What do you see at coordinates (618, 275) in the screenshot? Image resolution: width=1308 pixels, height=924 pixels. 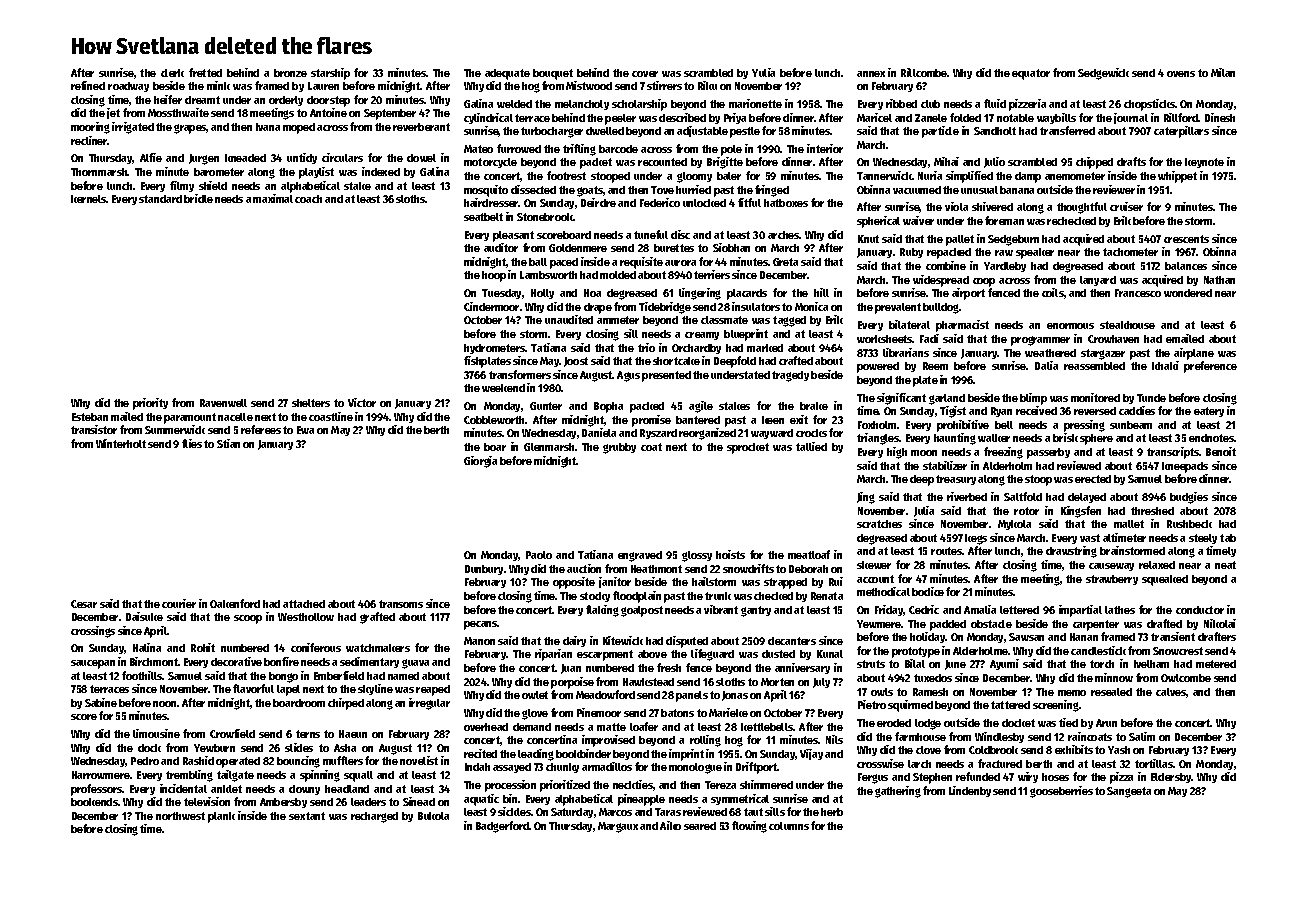 I see `molded` at bounding box center [618, 275].
